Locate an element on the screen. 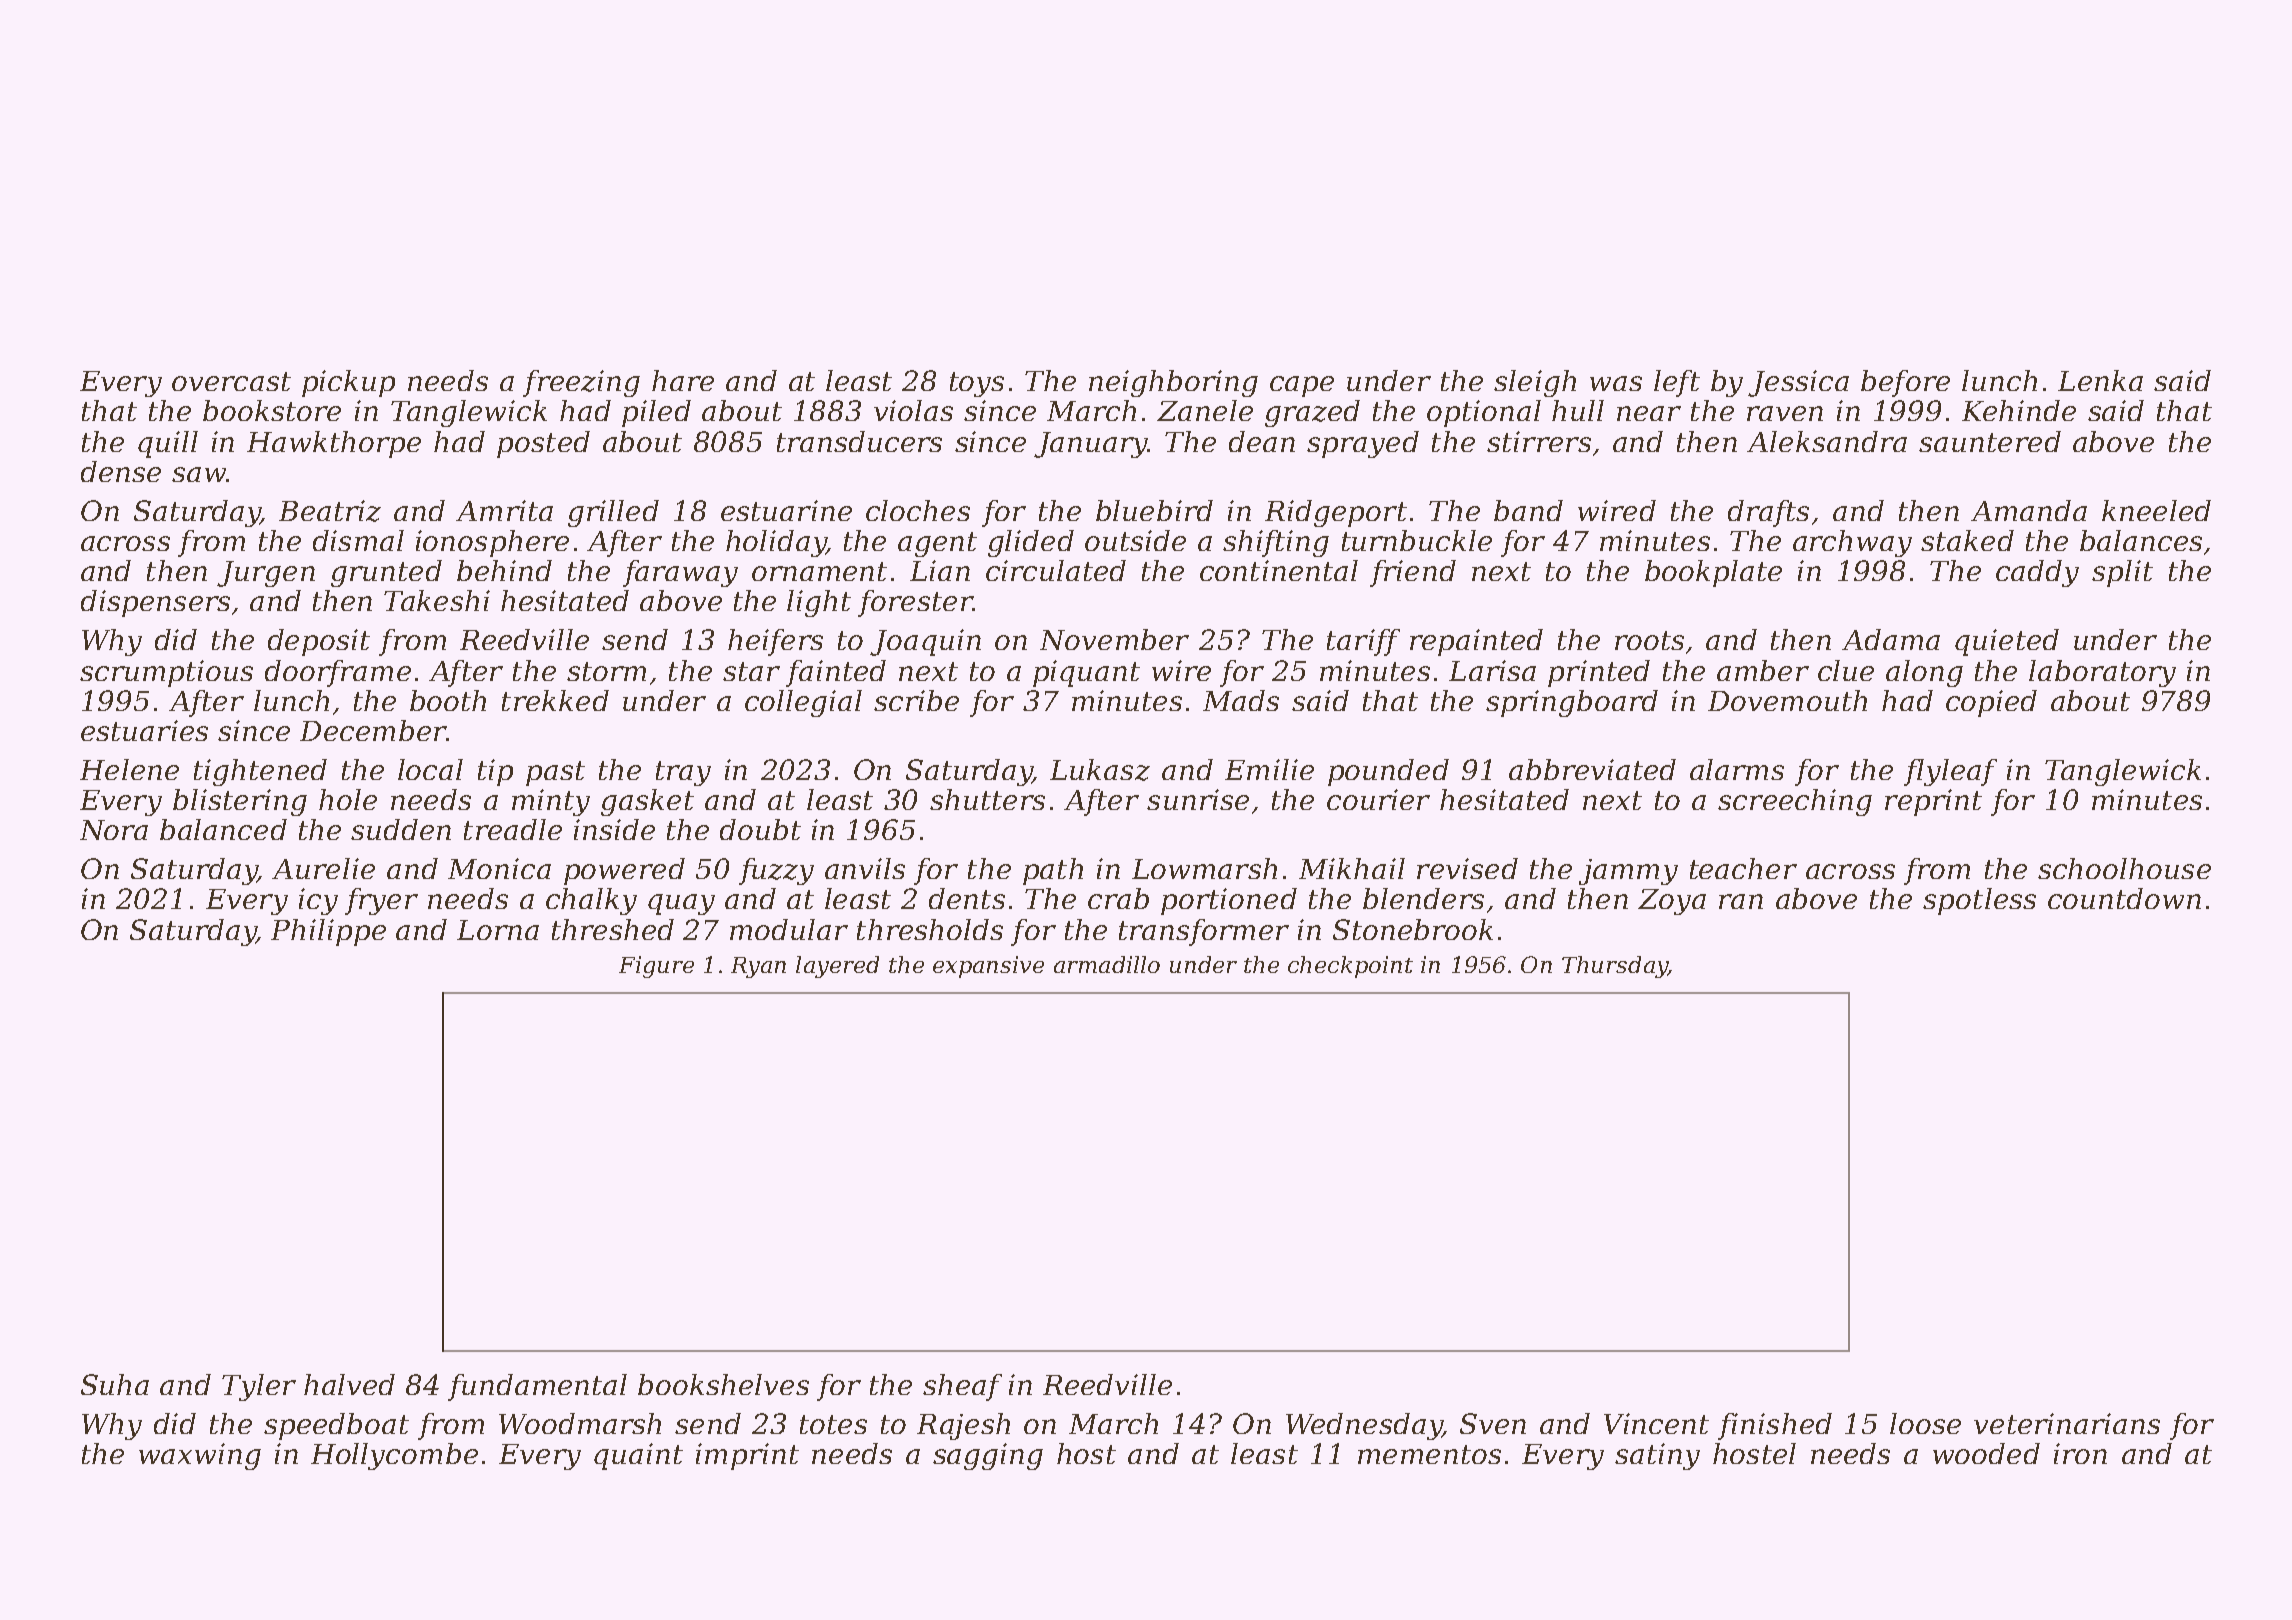 The height and width of the screenshot is (1620, 2292). sagging is located at coordinates (988, 1456).
